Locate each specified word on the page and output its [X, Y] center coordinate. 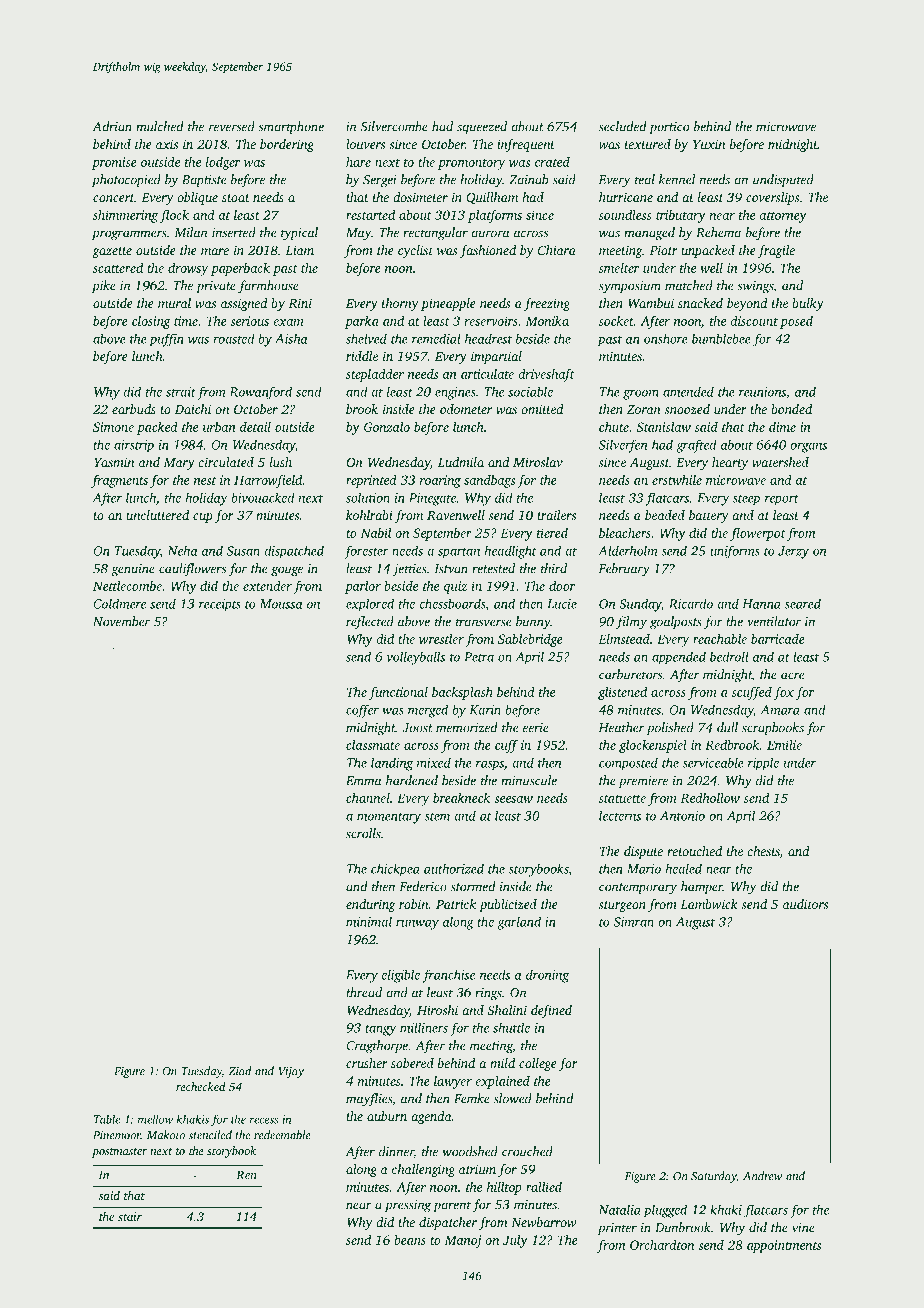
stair [130, 1216]
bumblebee [721, 338]
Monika [547, 321]
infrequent [526, 145]
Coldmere [119, 603]
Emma [364, 781]
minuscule [529, 780]
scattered [118, 268]
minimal [369, 921]
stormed [473, 886]
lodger [223, 163]
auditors [805, 904]
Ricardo [691, 603]
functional [398, 693]
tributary [681, 216]
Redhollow [710, 798]
